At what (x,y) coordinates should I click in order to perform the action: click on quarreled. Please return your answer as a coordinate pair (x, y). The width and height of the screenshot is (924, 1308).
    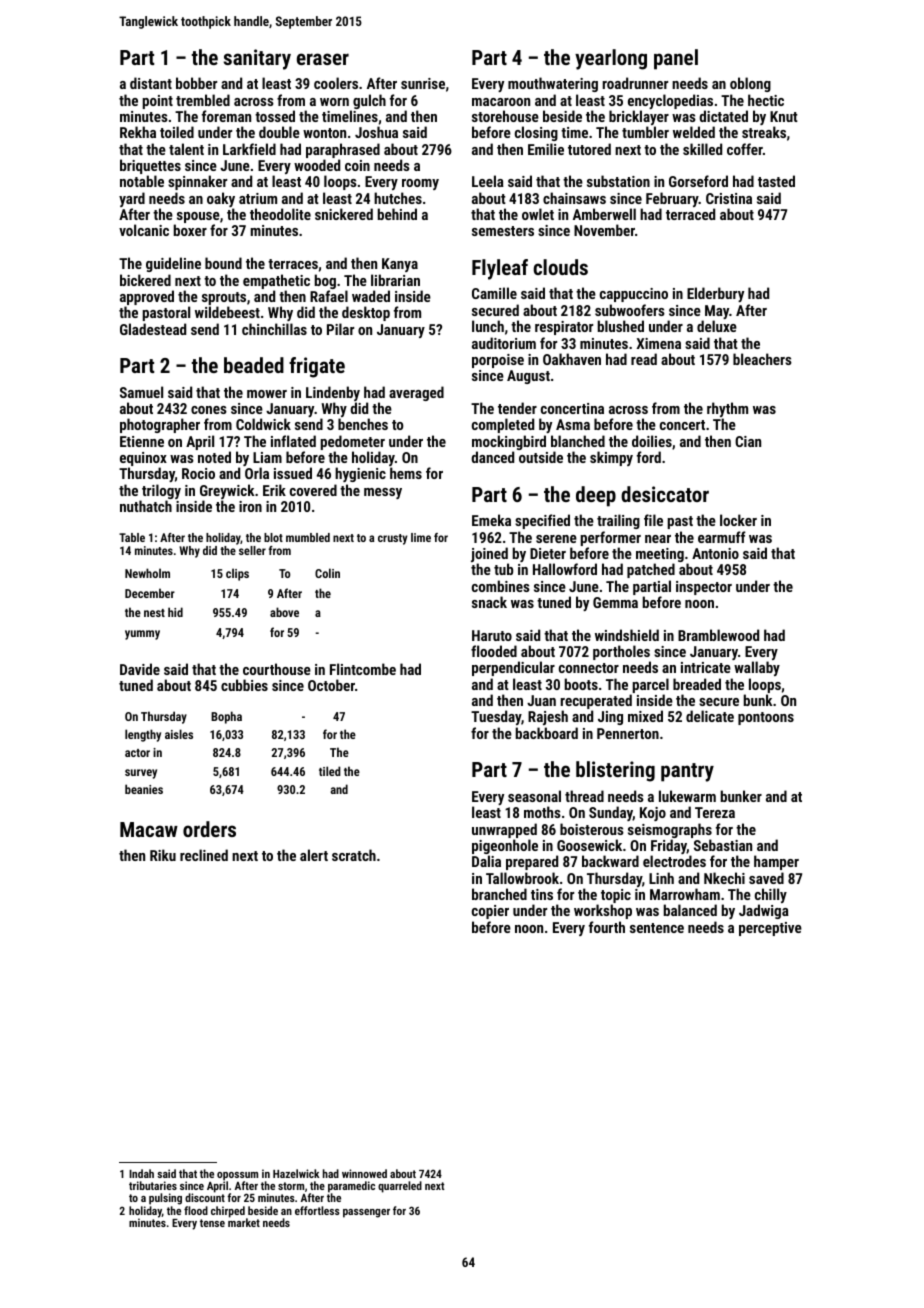
    Looking at the image, I should click on (400, 1187).
